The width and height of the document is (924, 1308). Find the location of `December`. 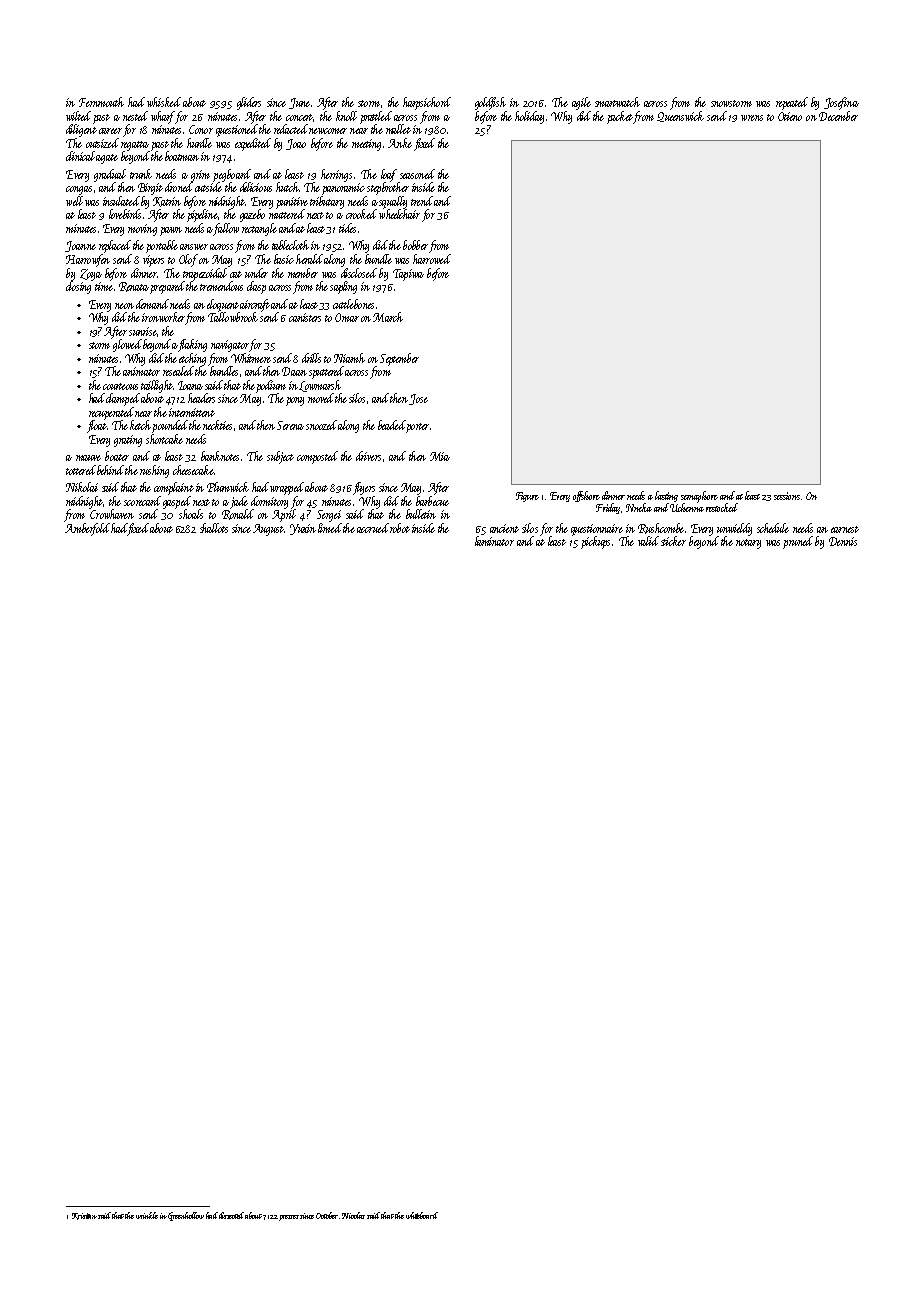

December is located at coordinates (838, 116).
